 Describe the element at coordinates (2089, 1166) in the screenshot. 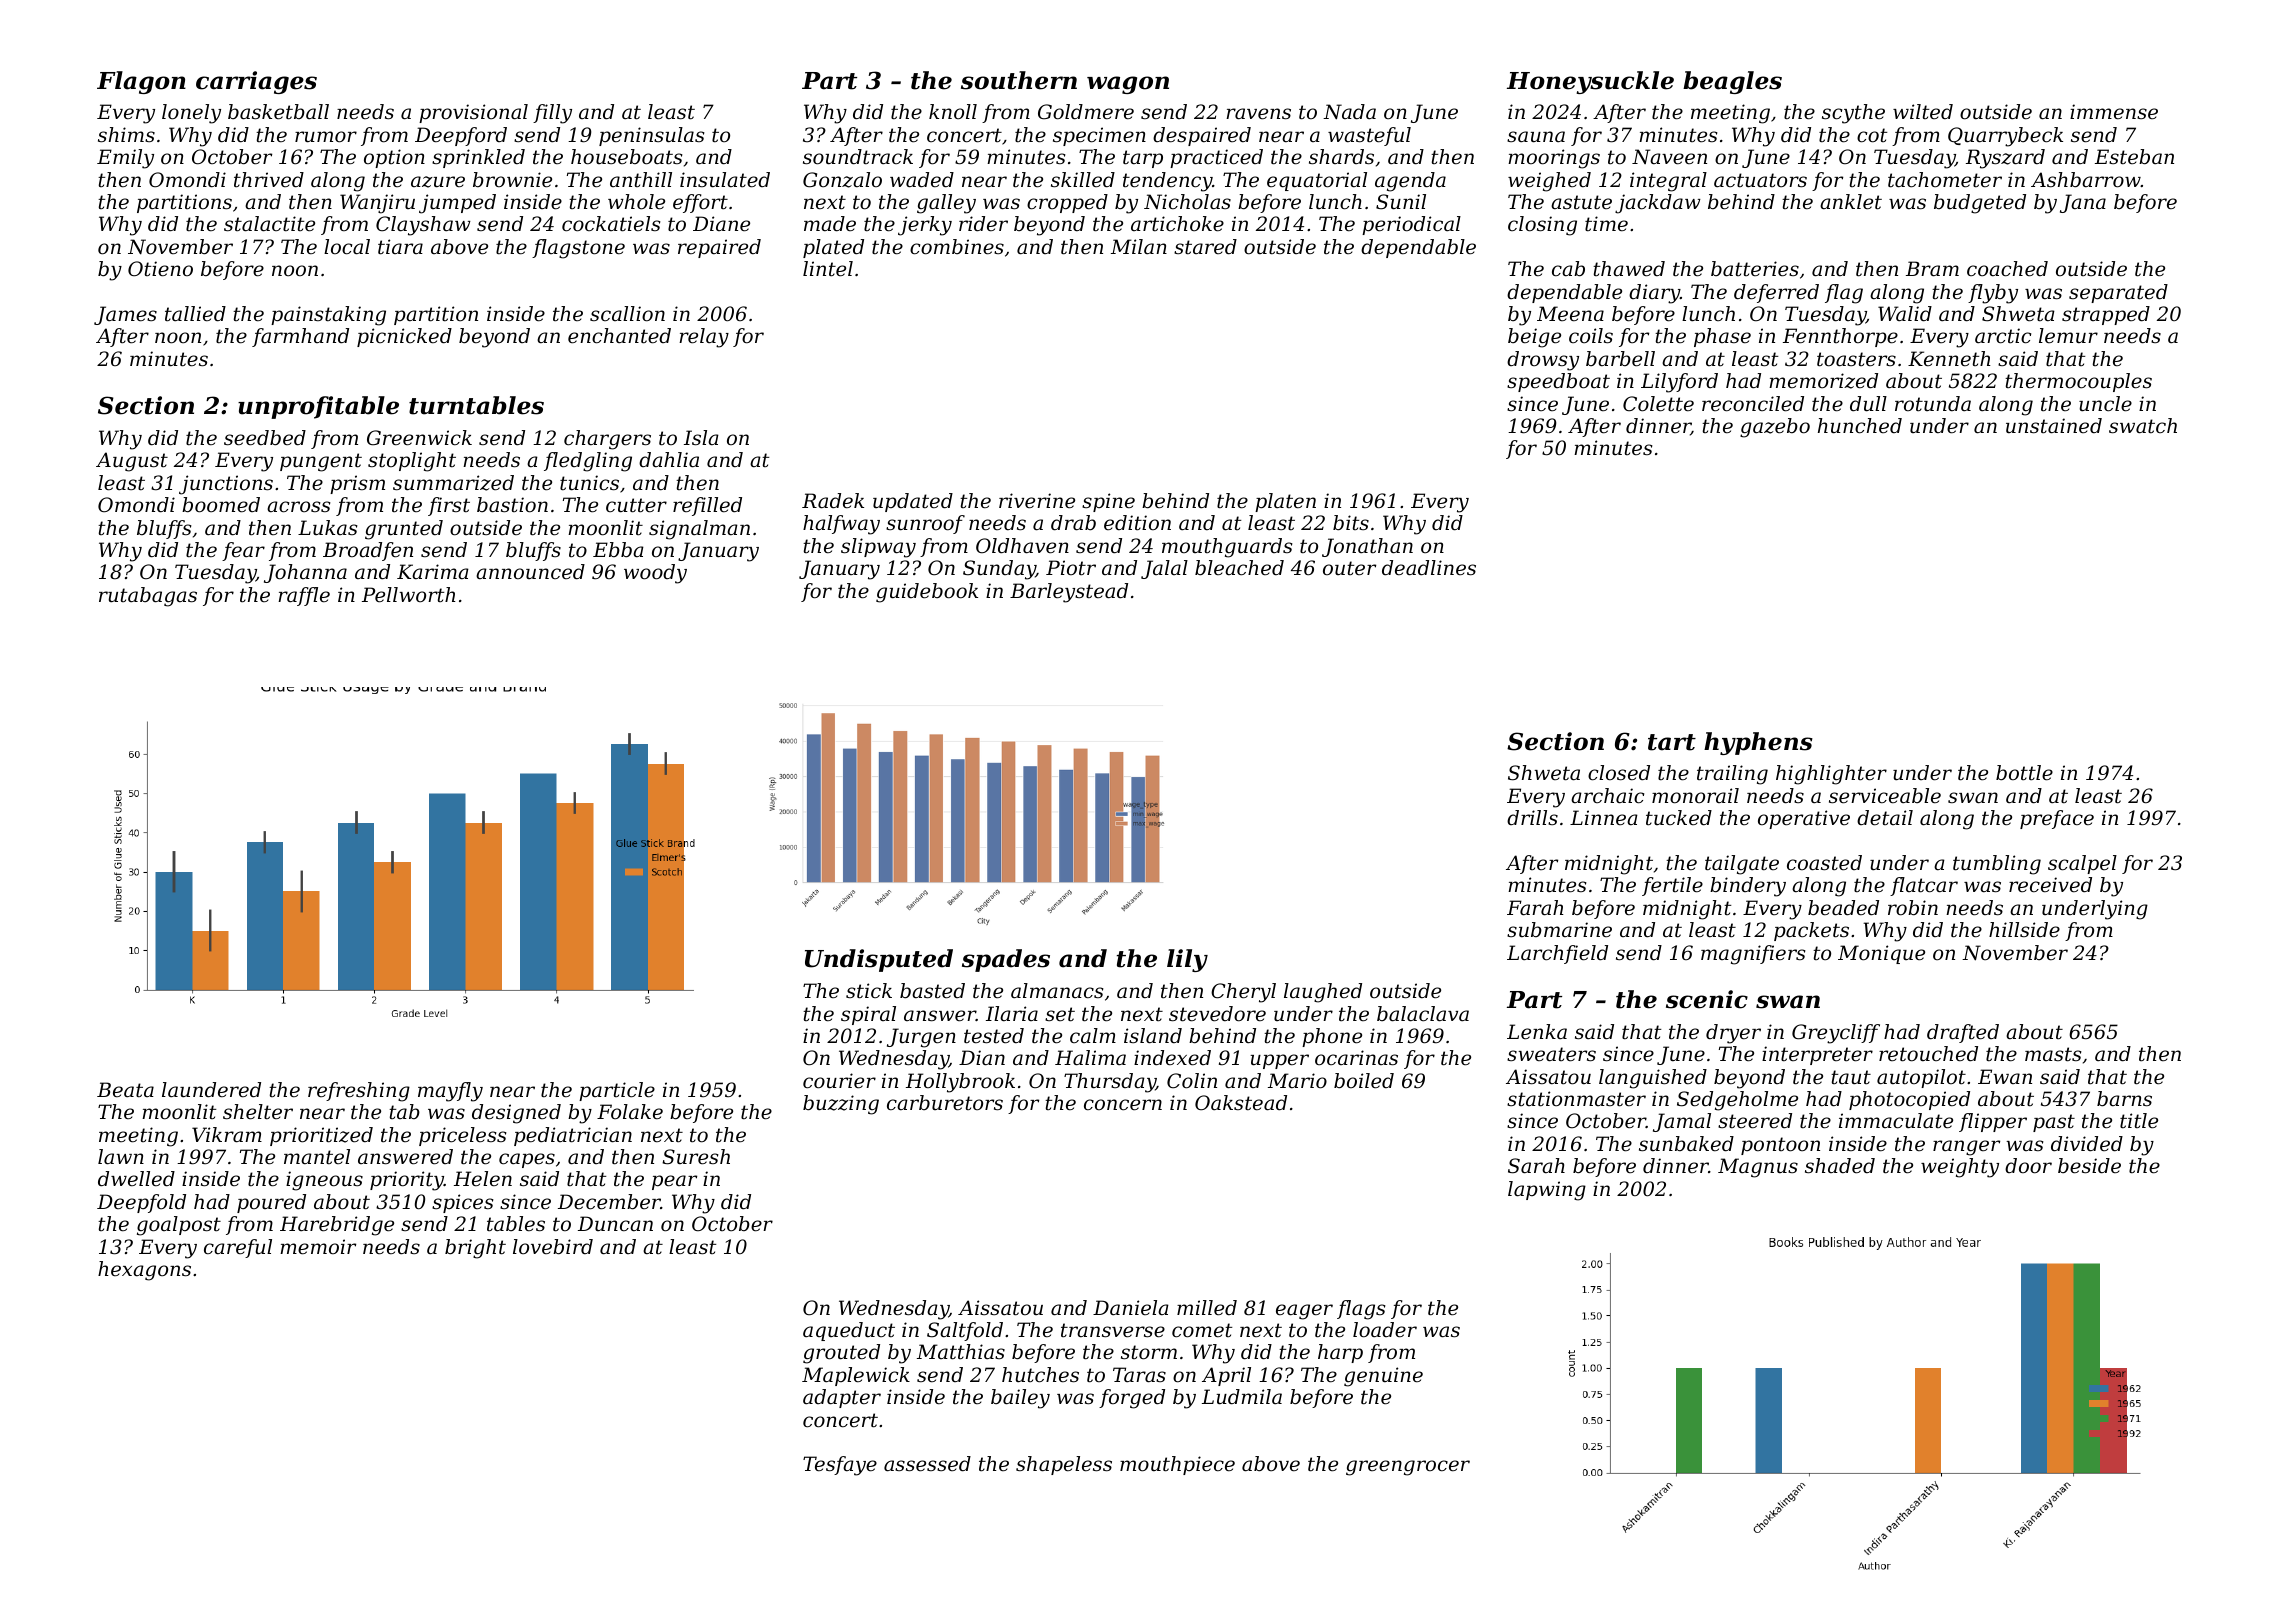

I see `beside` at that location.
